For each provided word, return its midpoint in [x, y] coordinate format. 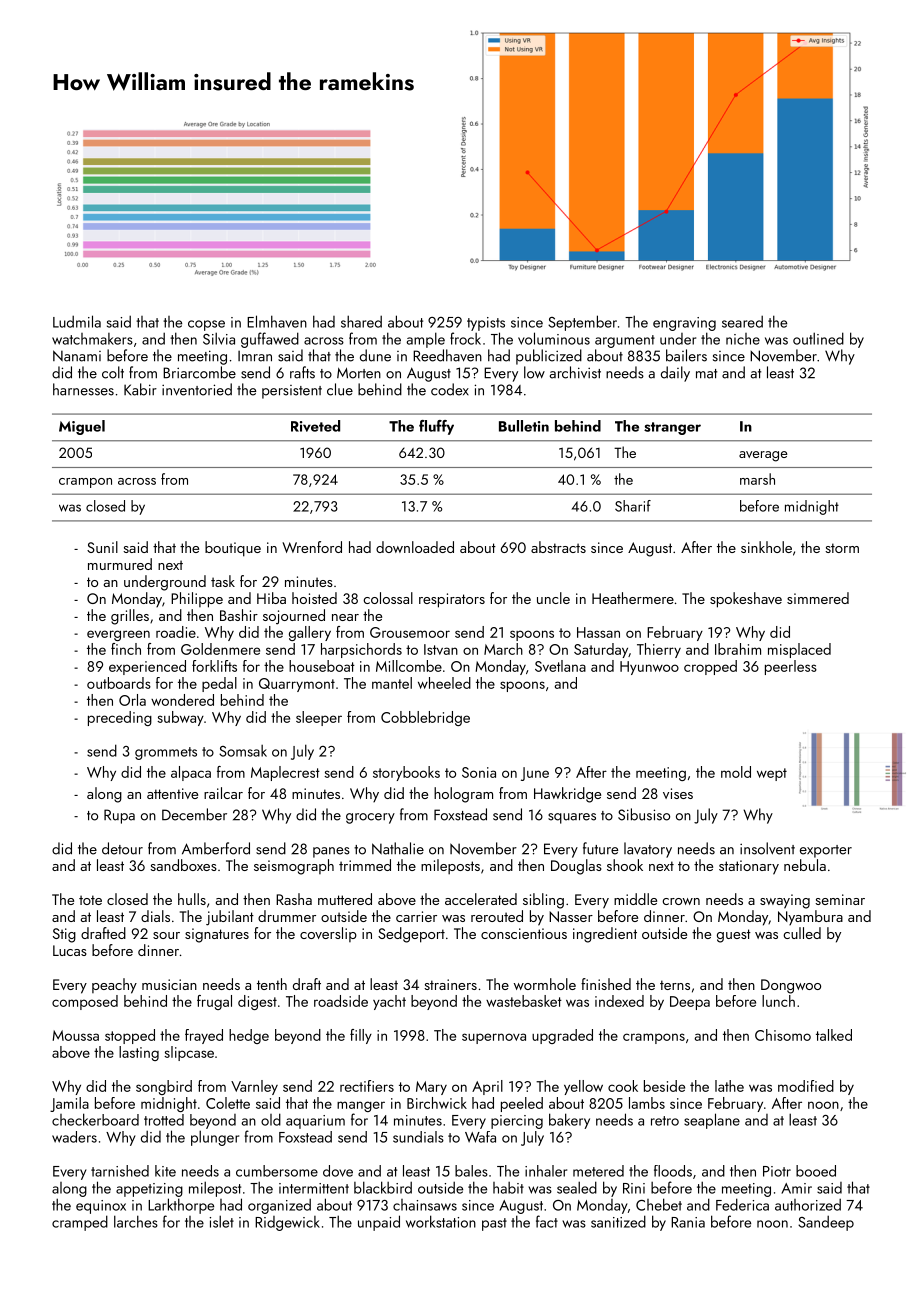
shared [361, 321]
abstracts [558, 547]
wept [772, 774]
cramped [80, 1223]
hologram [463, 795]
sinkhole [766, 547]
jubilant [230, 918]
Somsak [243, 751]
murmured [120, 564]
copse [206, 325]
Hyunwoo [649, 668]
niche [743, 339]
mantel [392, 683]
